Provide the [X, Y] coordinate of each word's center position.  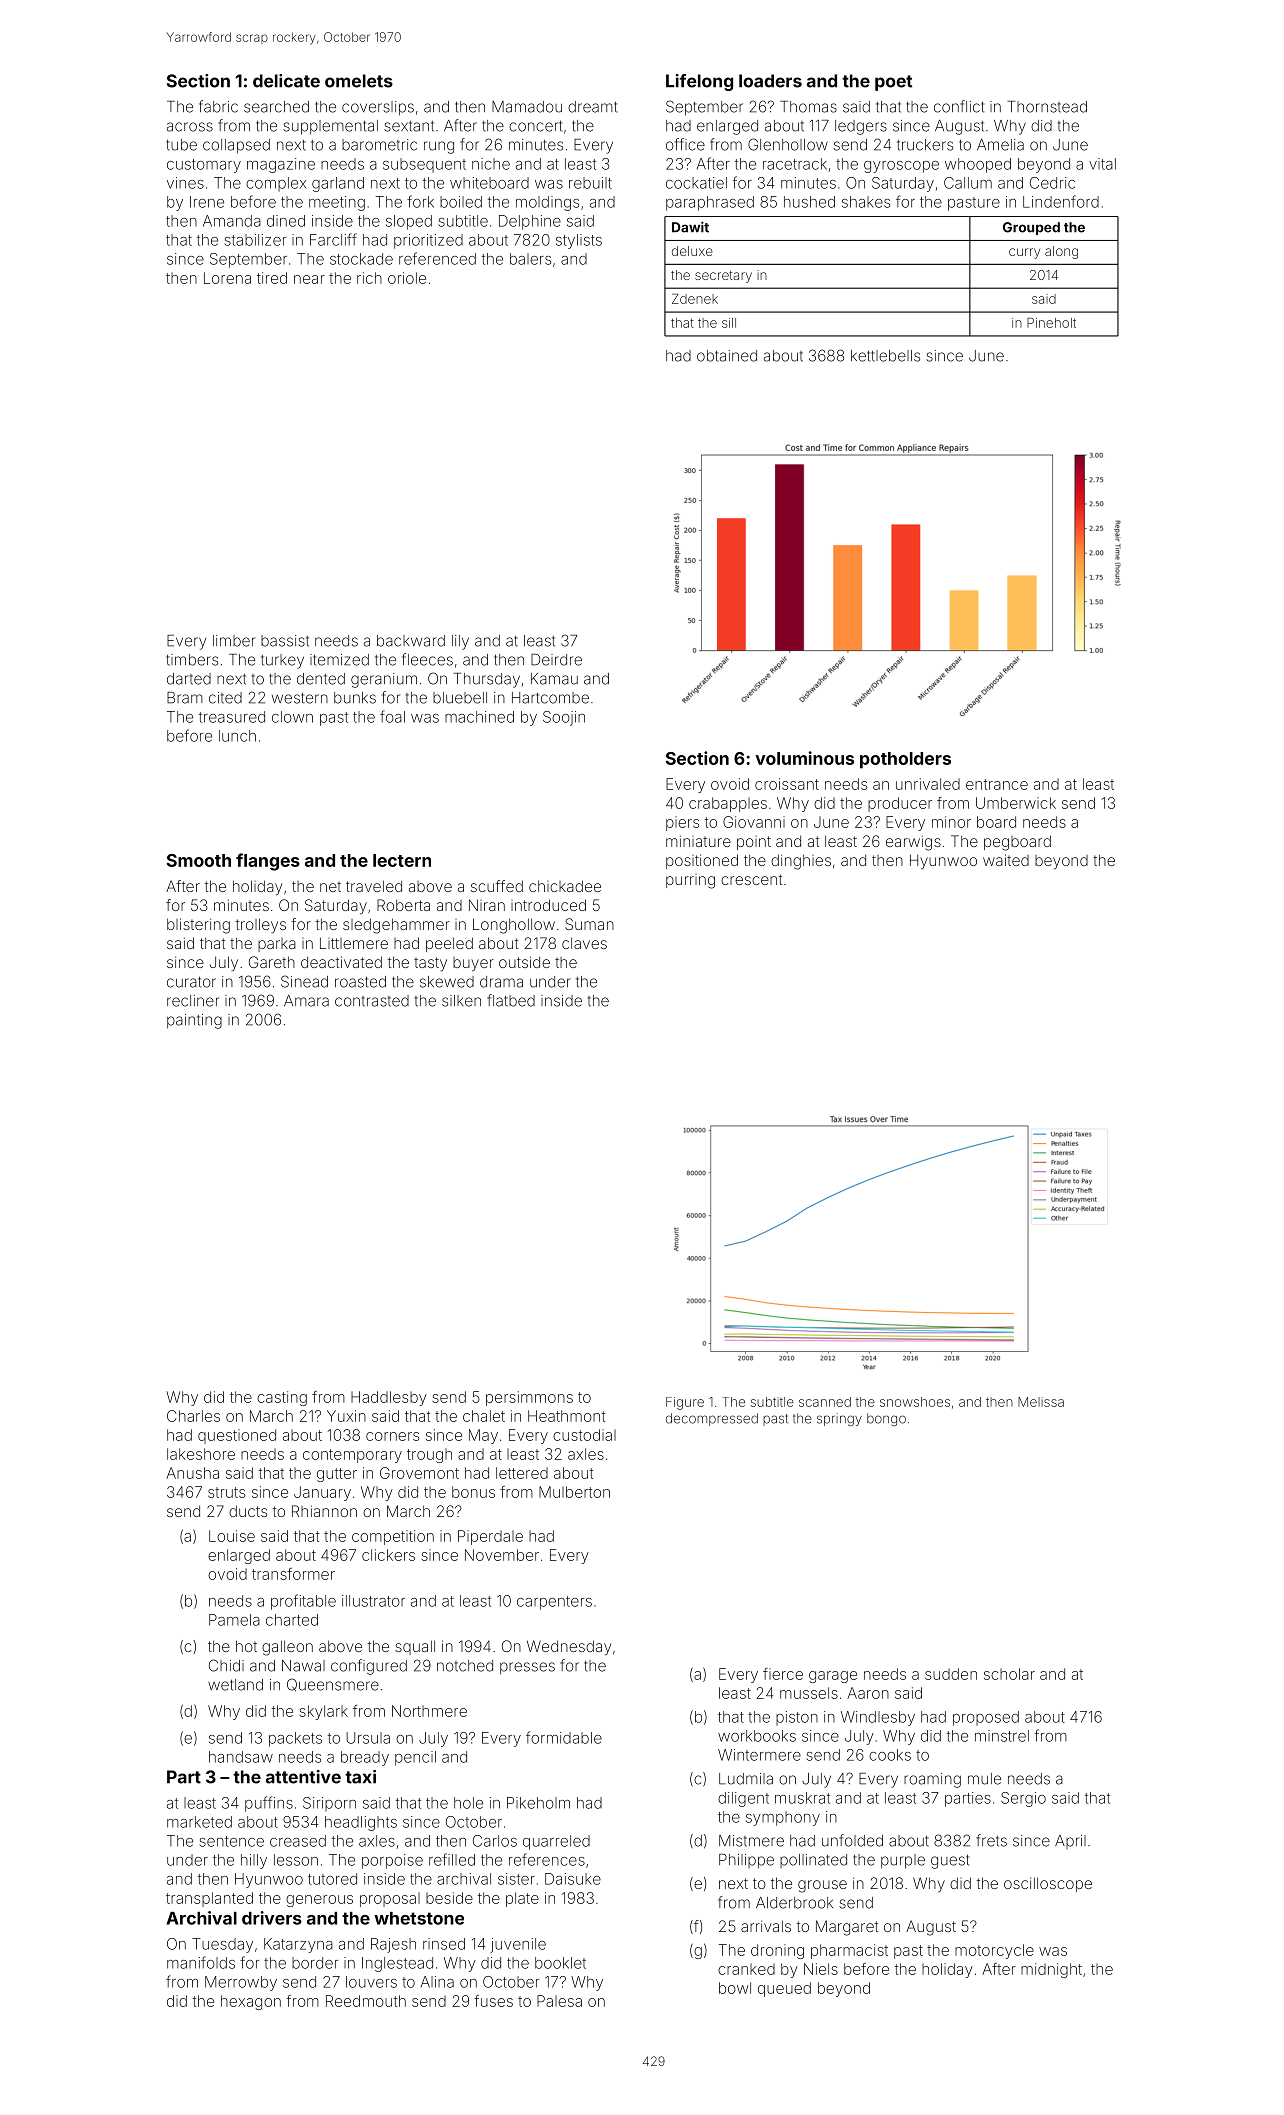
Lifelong [699, 82]
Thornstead [1047, 107]
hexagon [251, 2002]
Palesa [559, 2001]
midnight [1051, 1970]
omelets [359, 81]
